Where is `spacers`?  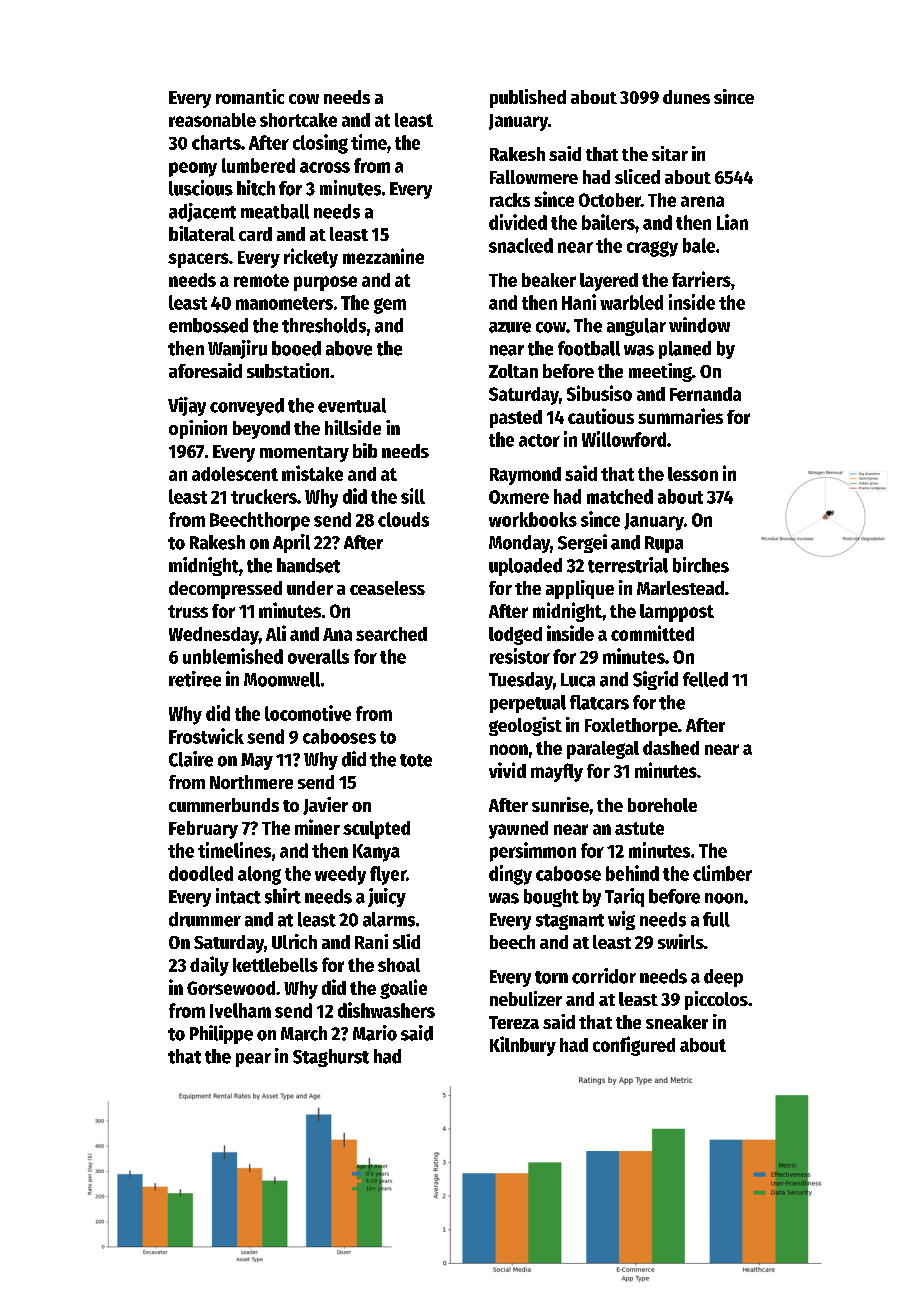 spacers is located at coordinates (198, 260).
